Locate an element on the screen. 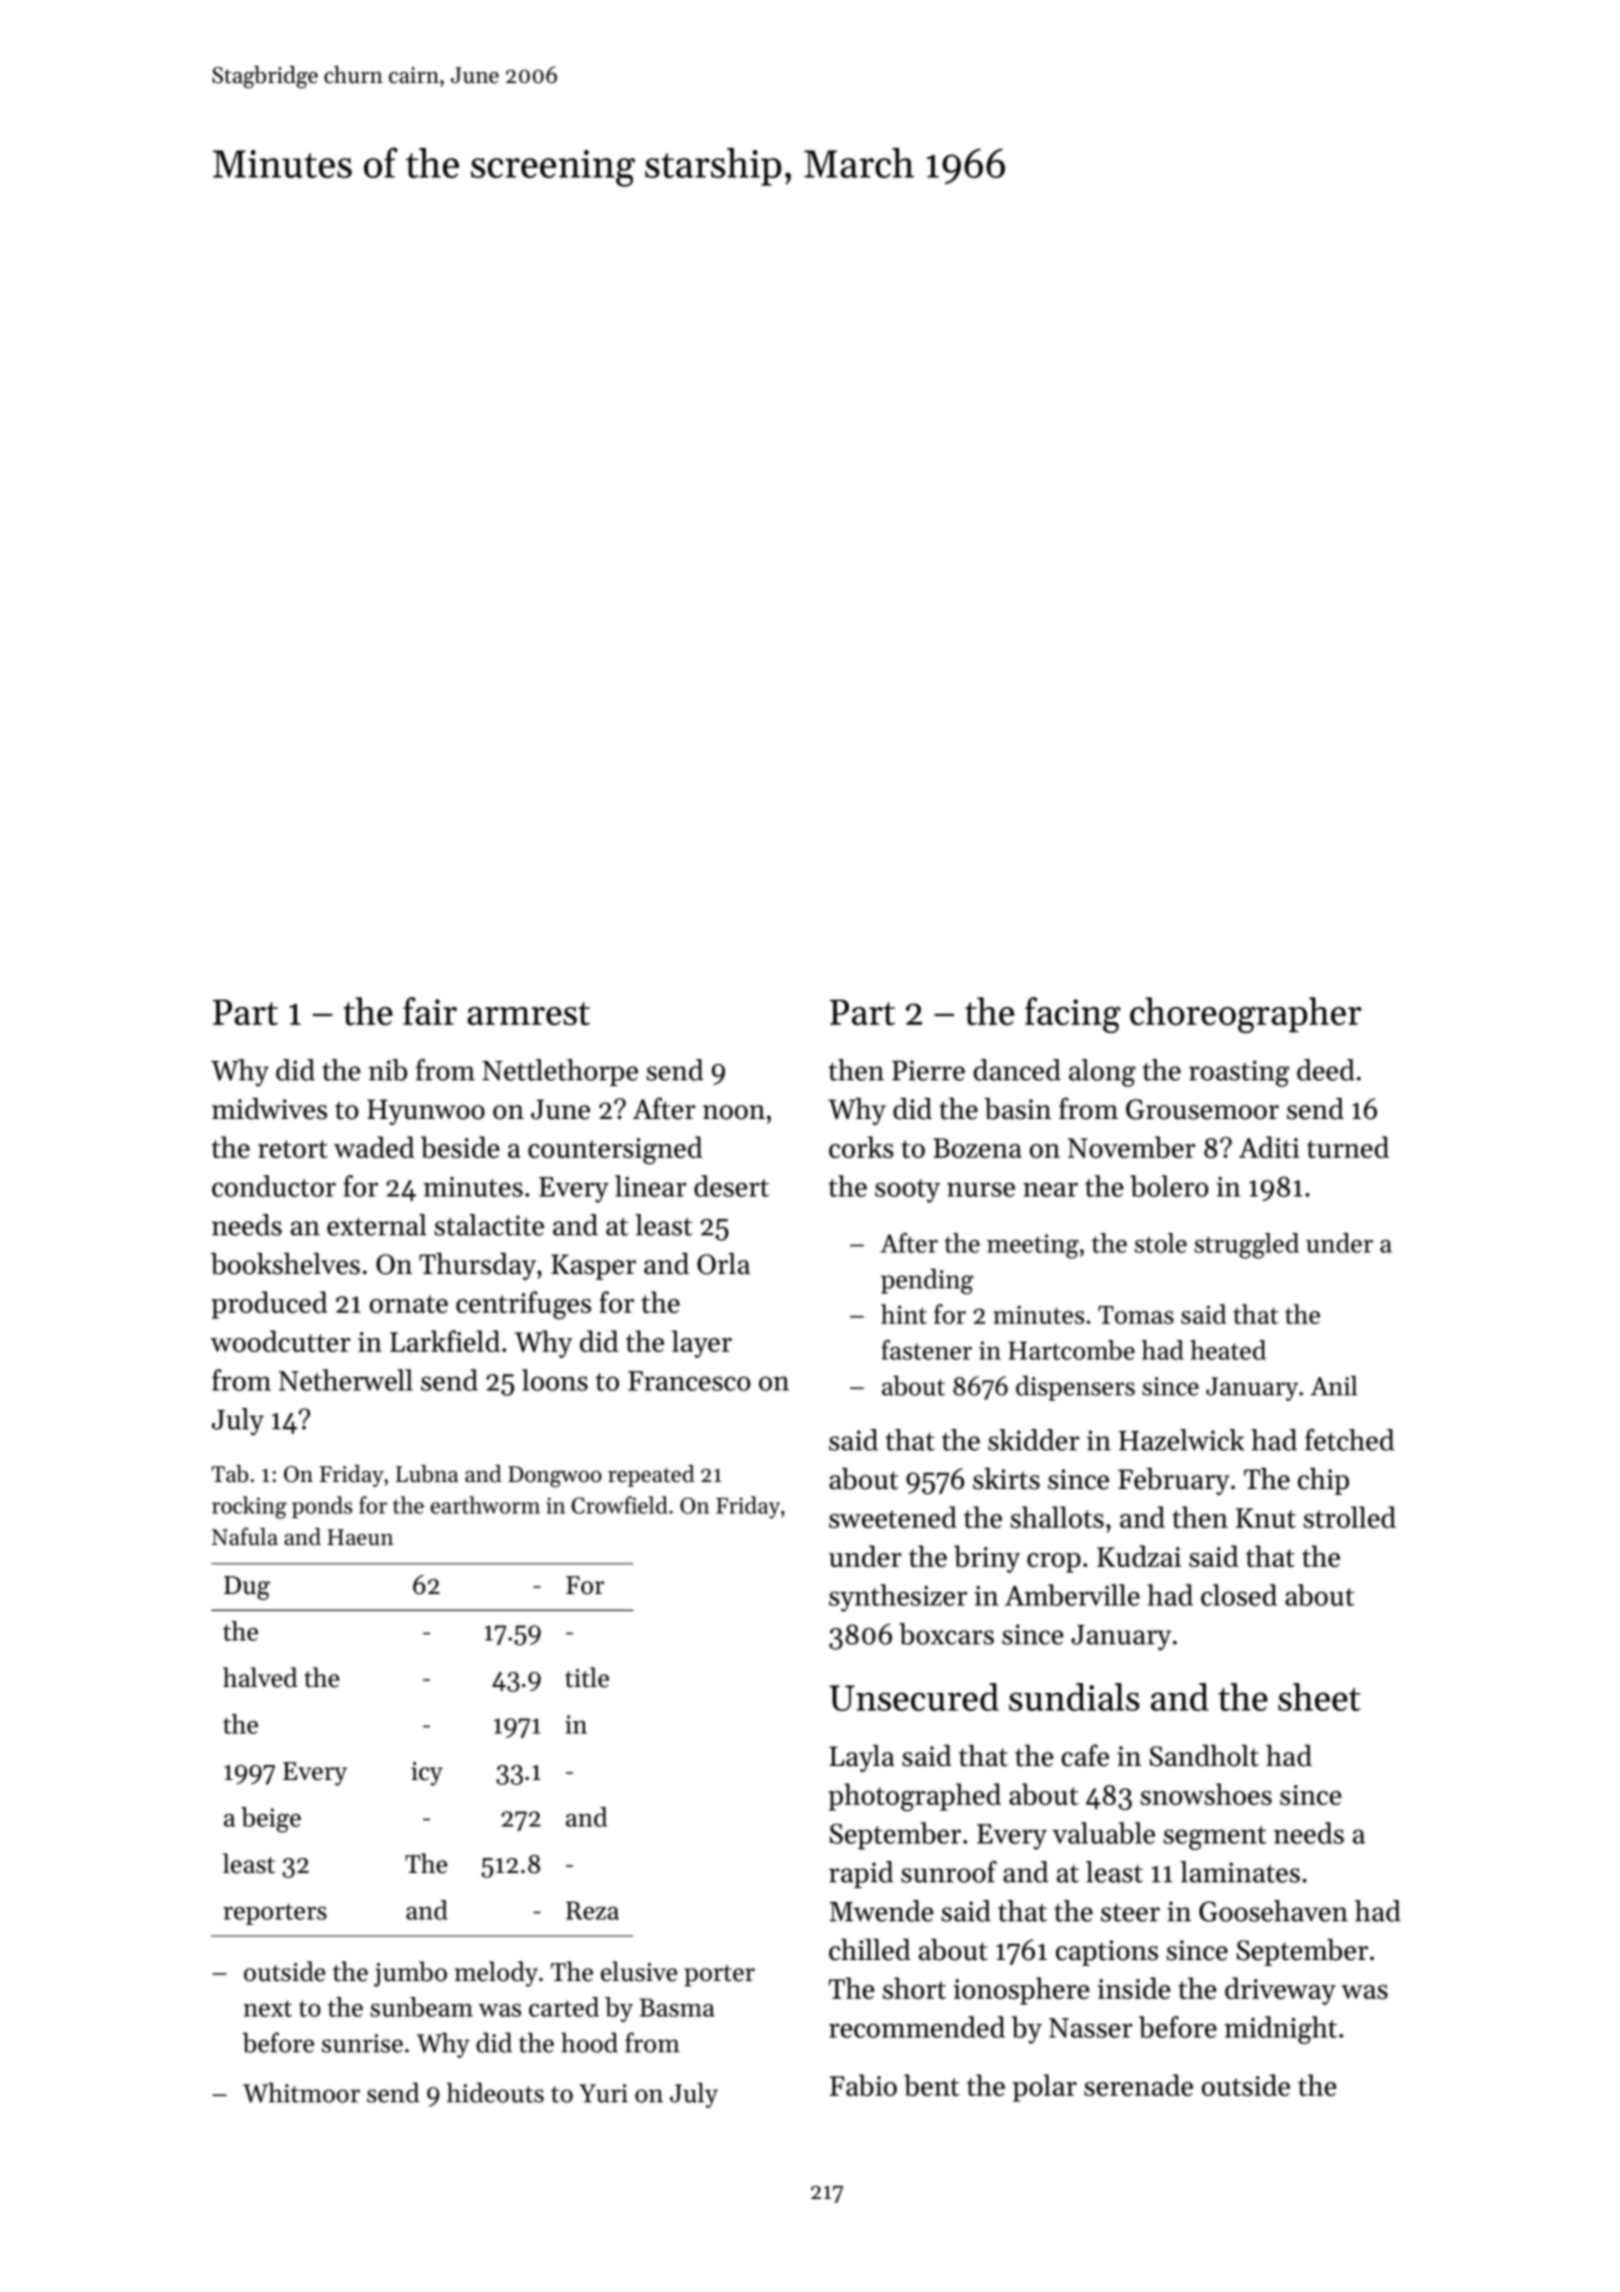 This screenshot has width=1620, height=2292. armrest is located at coordinates (528, 1014).
